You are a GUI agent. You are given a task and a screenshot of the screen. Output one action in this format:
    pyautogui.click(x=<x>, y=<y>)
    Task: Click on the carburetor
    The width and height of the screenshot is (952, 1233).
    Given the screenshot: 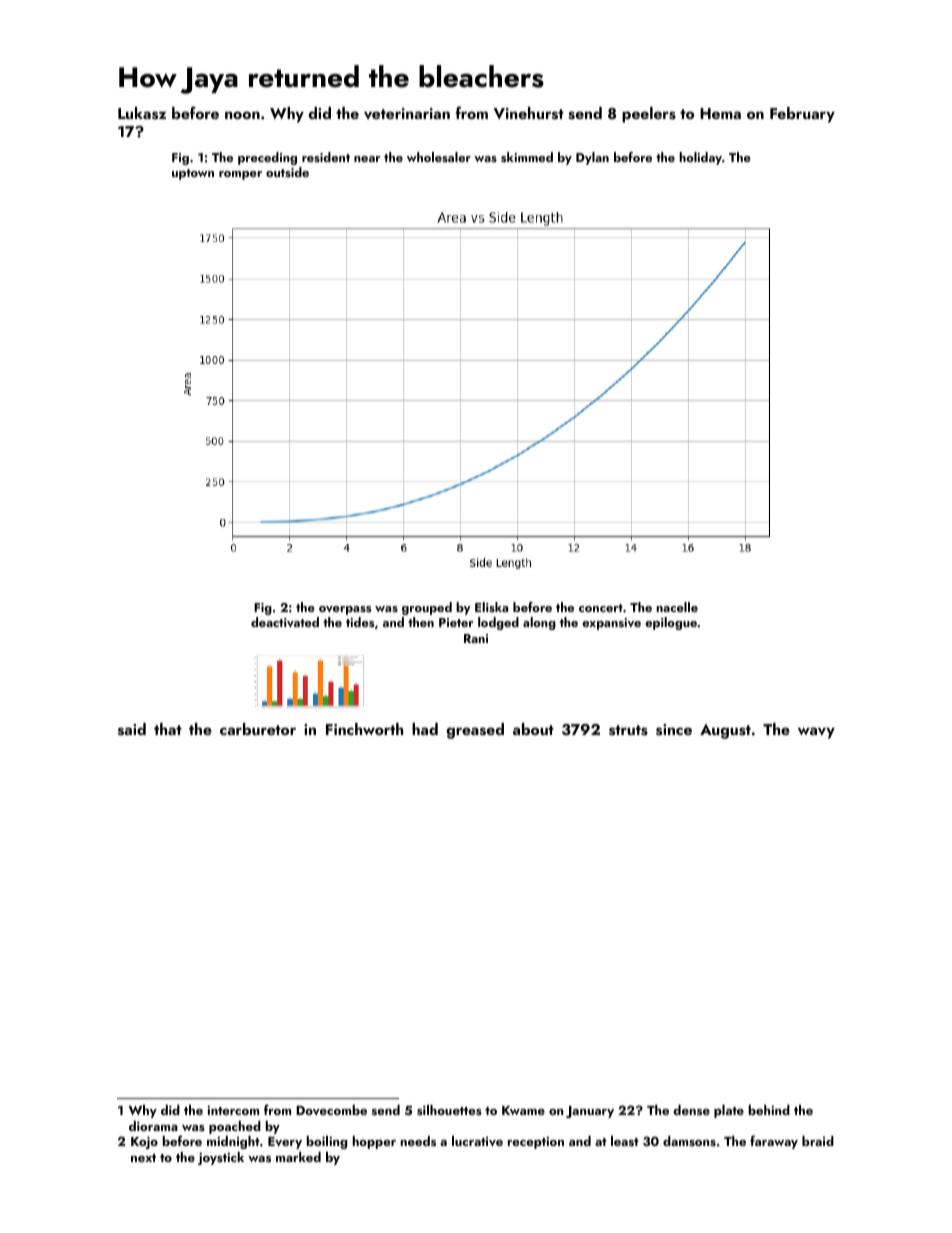 What is the action you would take?
    pyautogui.click(x=258, y=729)
